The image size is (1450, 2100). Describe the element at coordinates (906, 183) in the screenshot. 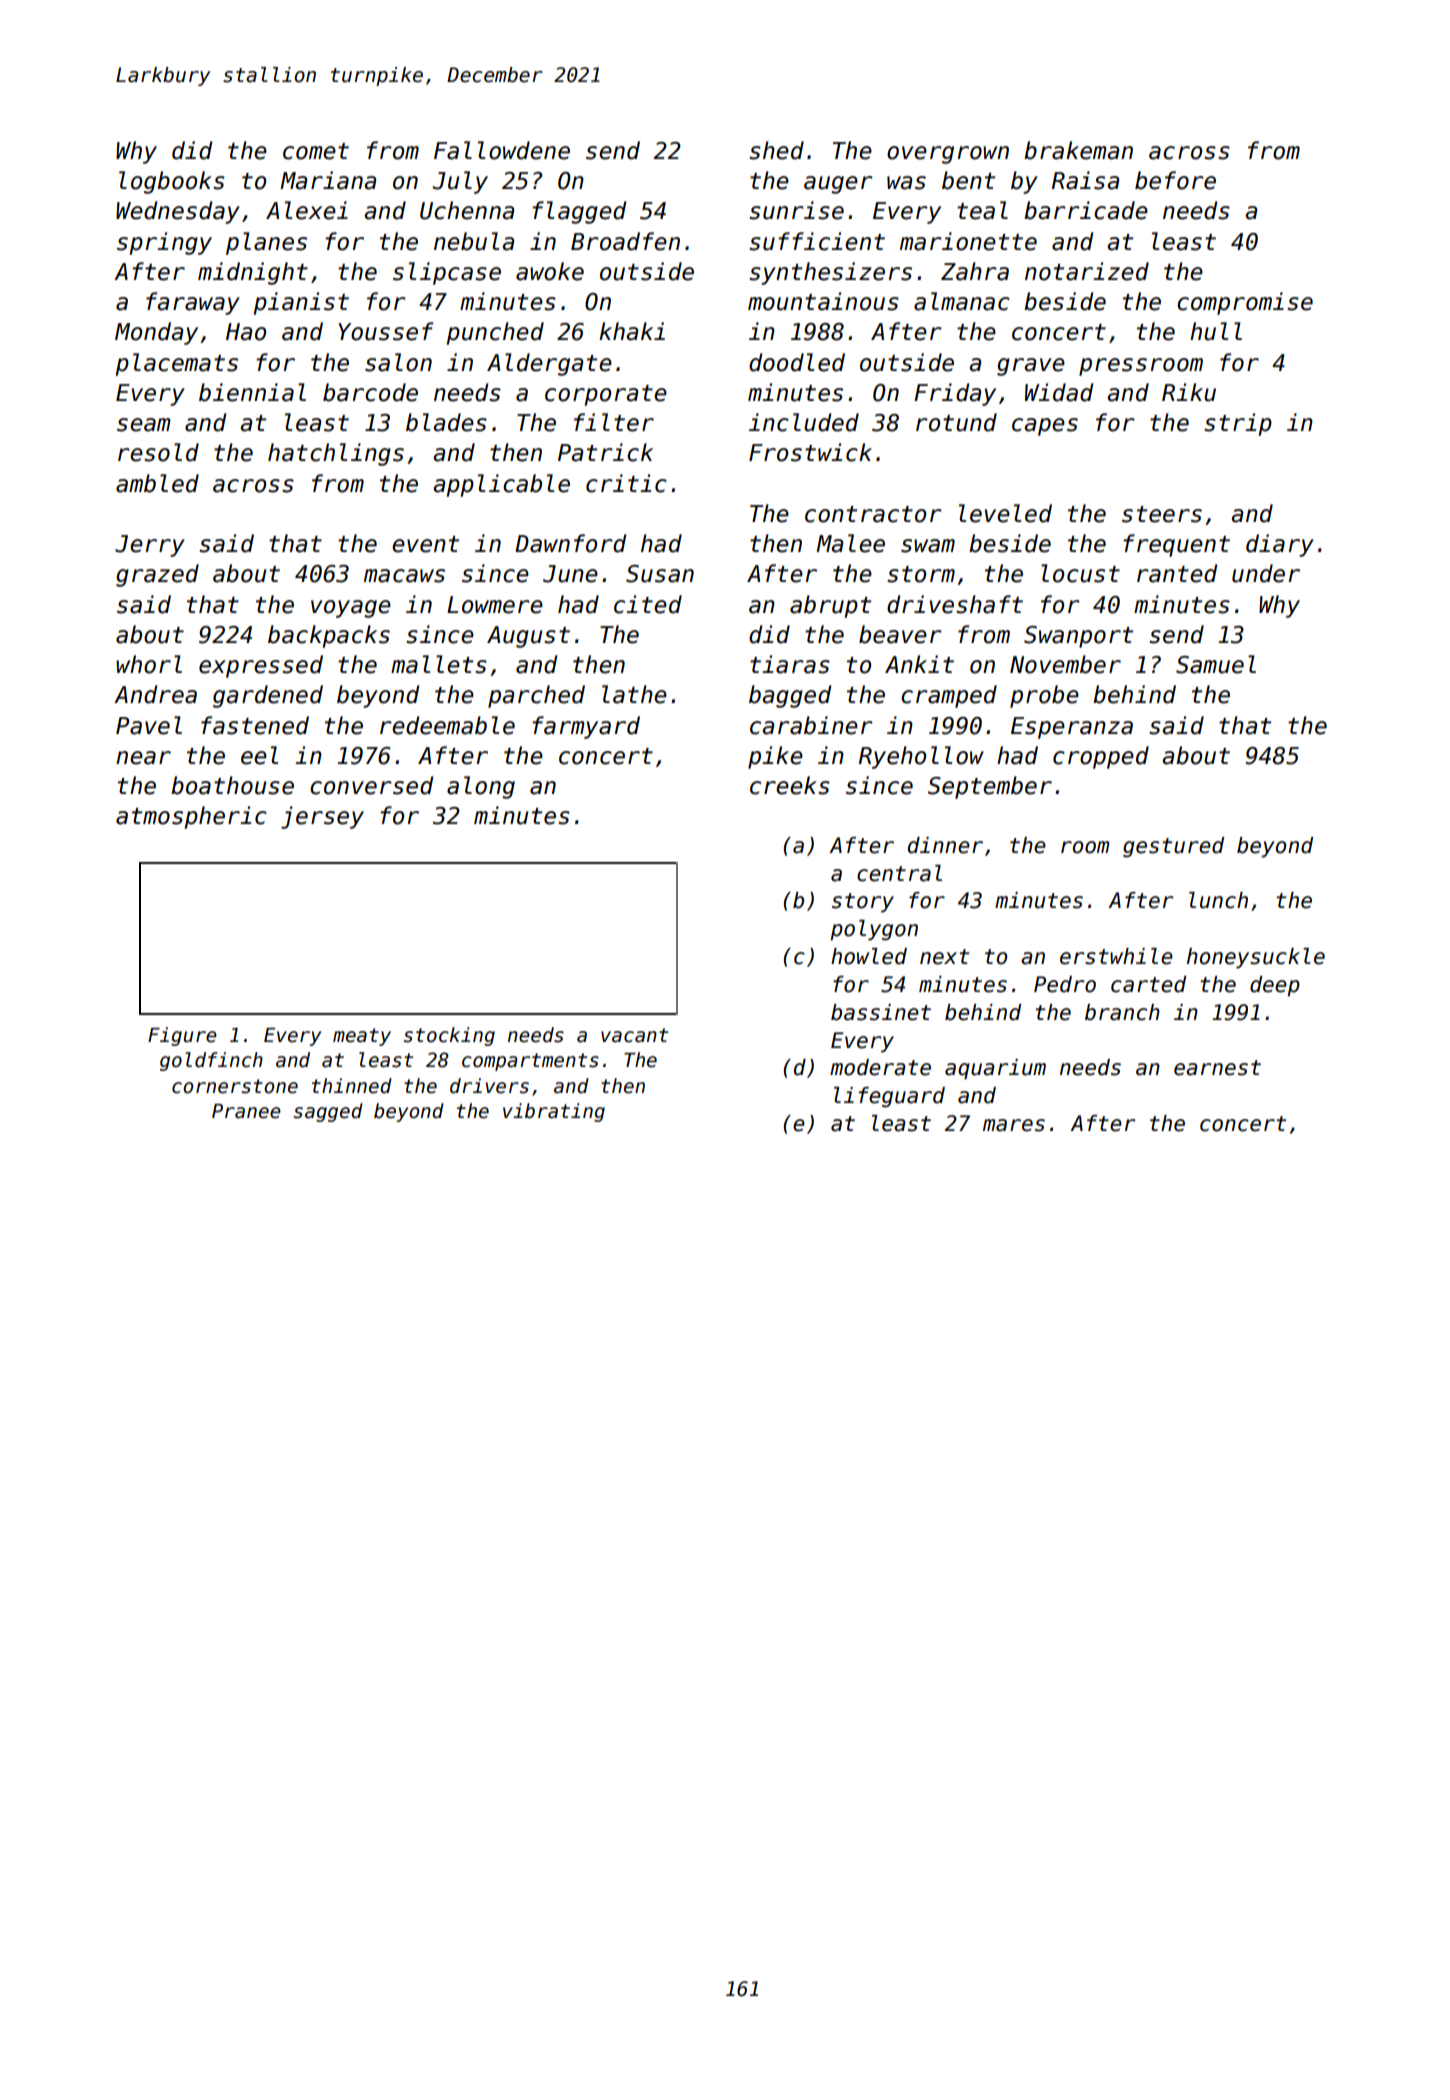

I see `was` at that location.
